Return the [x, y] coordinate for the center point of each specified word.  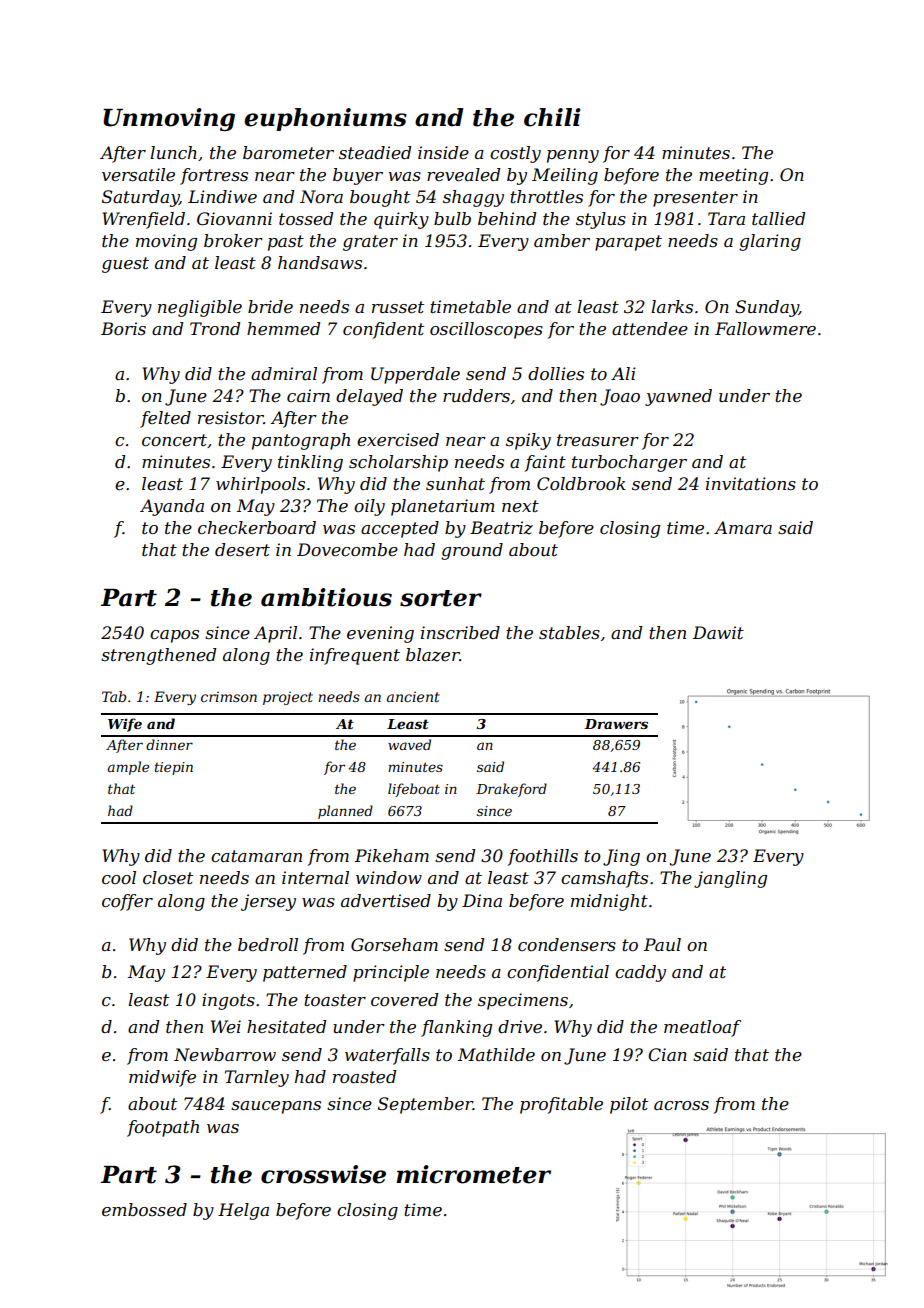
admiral [284, 373]
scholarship [398, 463]
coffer [127, 902]
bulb [452, 218]
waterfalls [387, 1056]
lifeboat [414, 790]
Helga [243, 1211]
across [681, 1105]
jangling [730, 879]
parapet [628, 243]
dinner [169, 744]
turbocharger [629, 463]
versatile [138, 174]
